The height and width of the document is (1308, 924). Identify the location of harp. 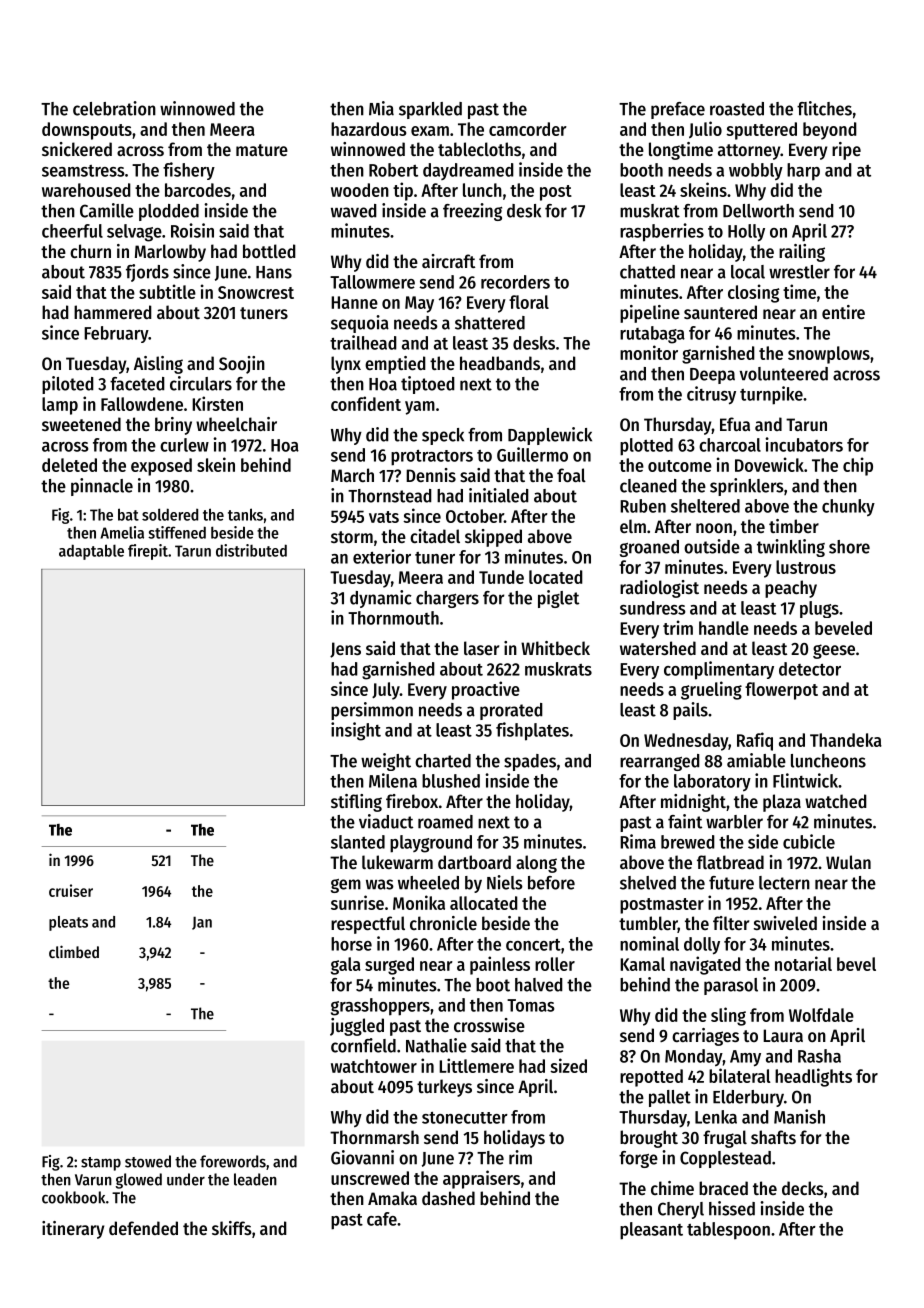
(803, 172).
